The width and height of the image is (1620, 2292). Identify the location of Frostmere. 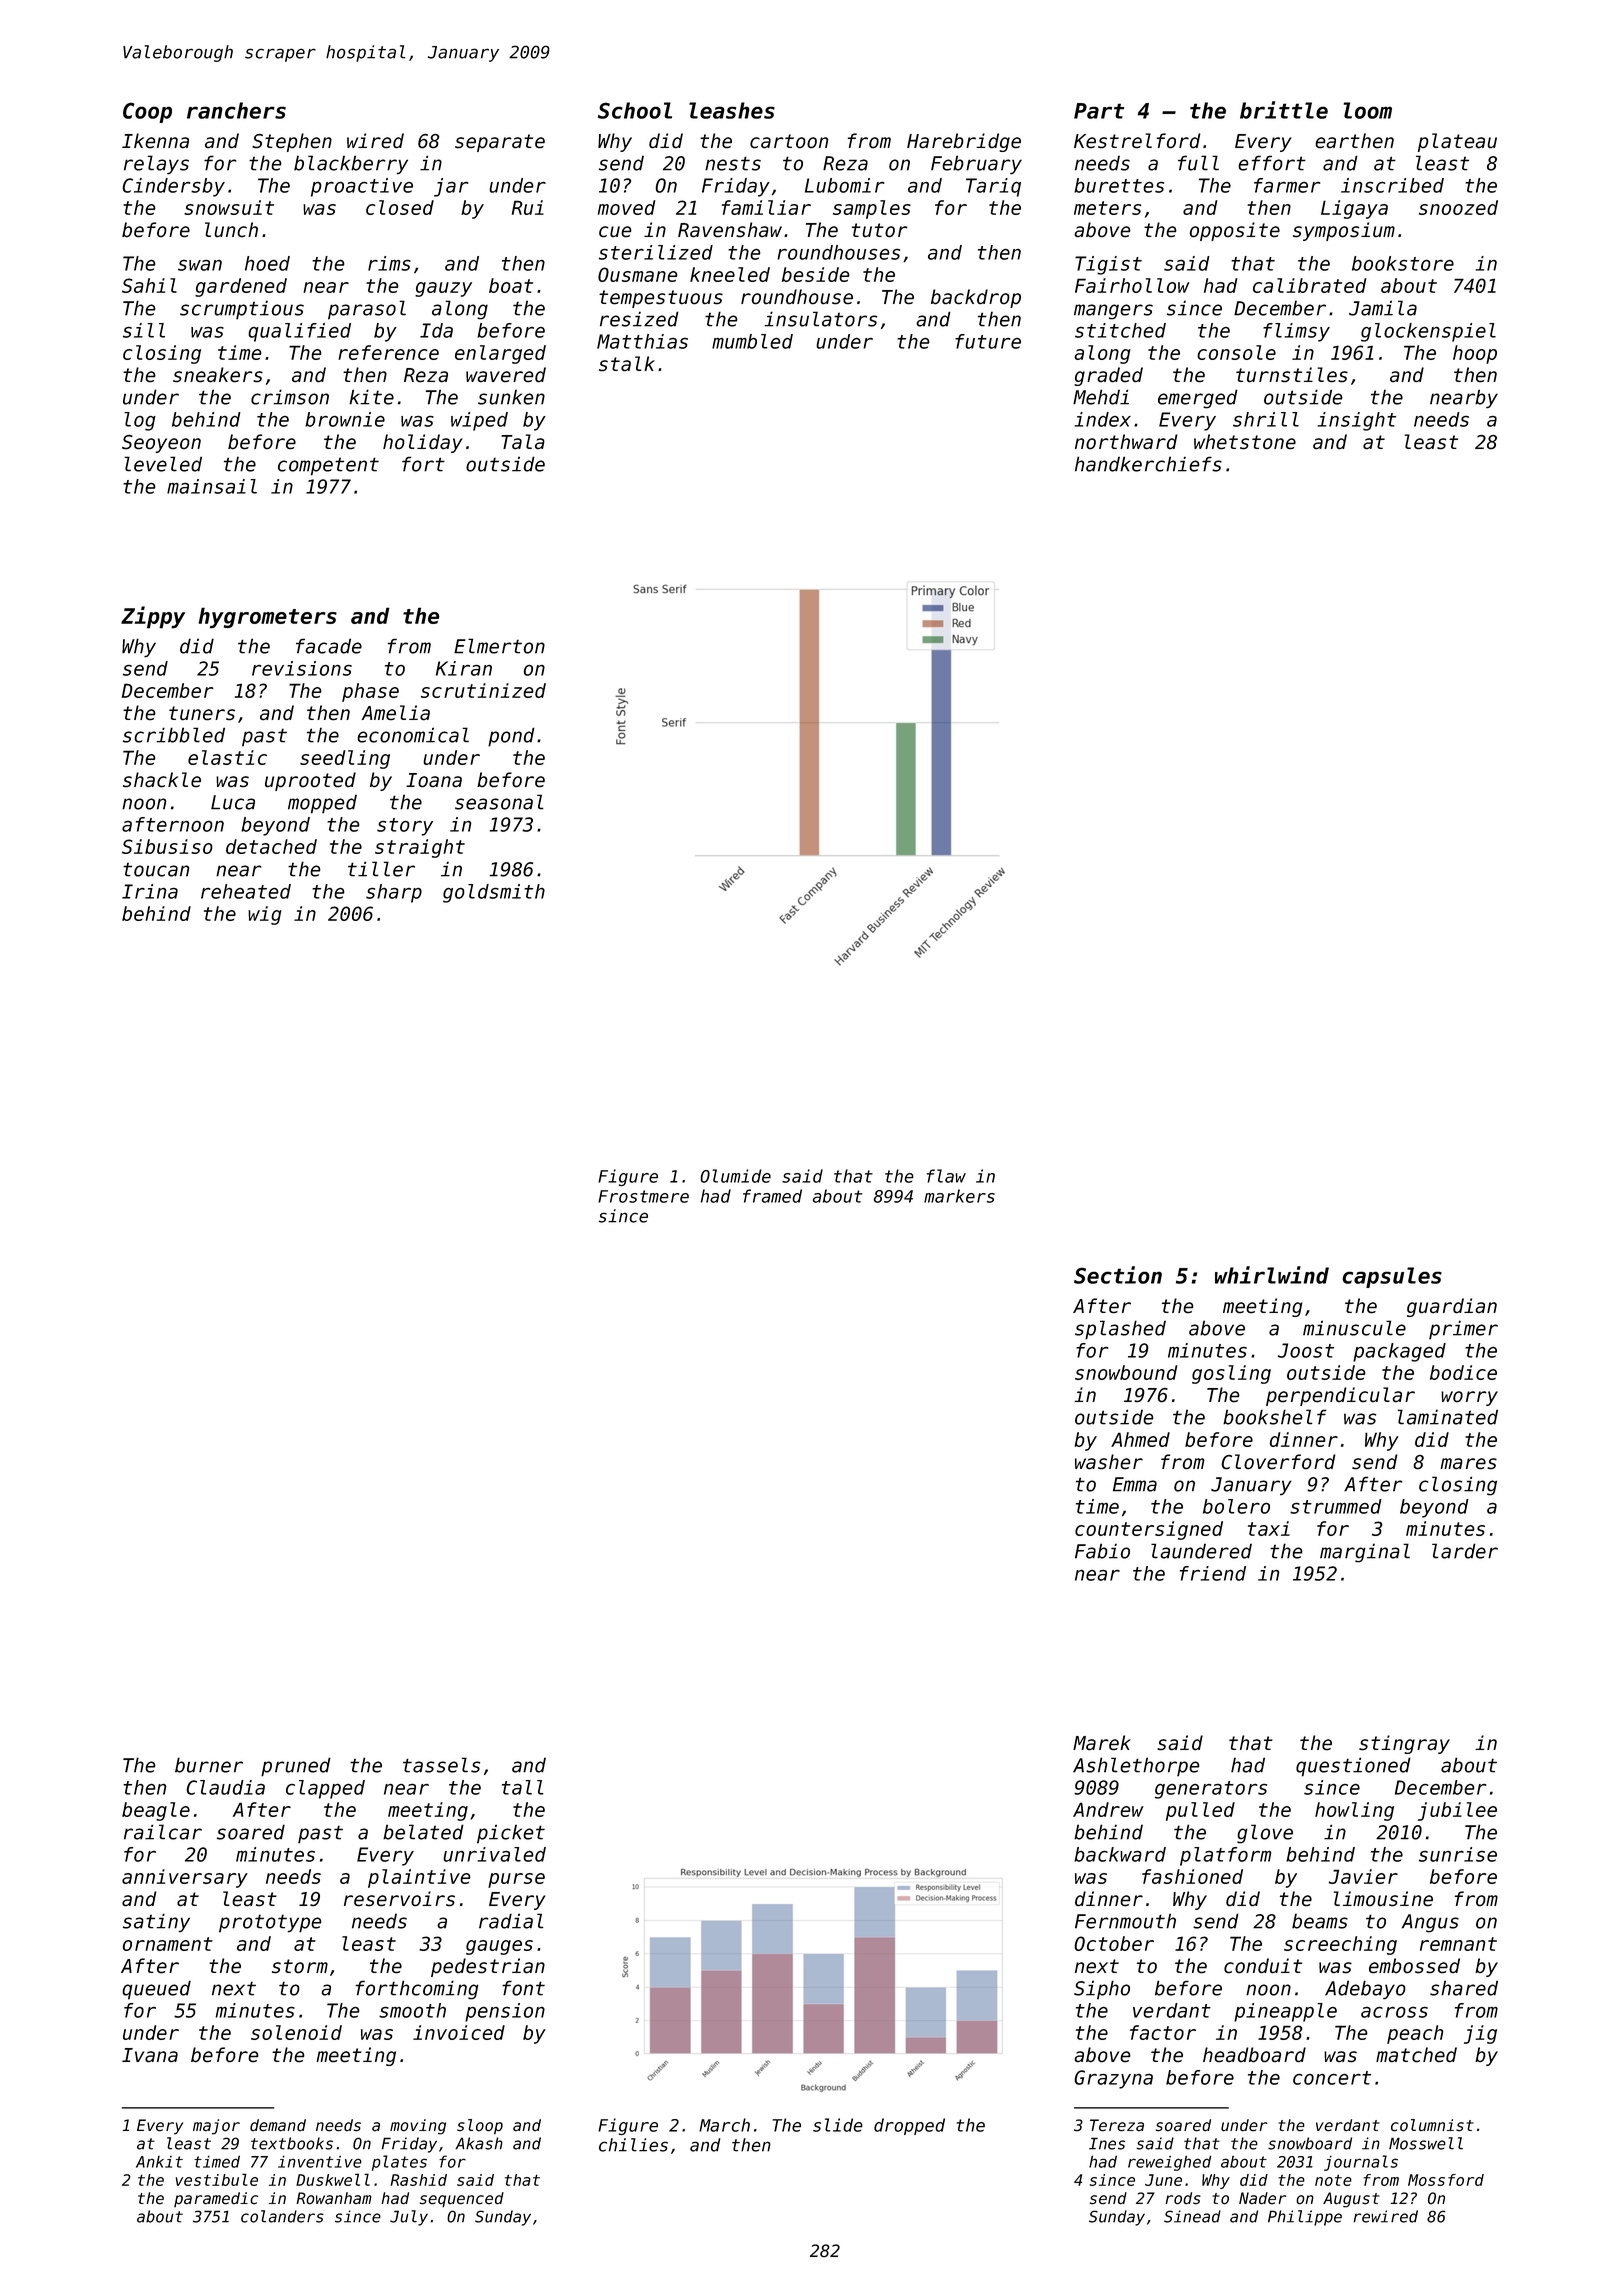
(643, 1196).
